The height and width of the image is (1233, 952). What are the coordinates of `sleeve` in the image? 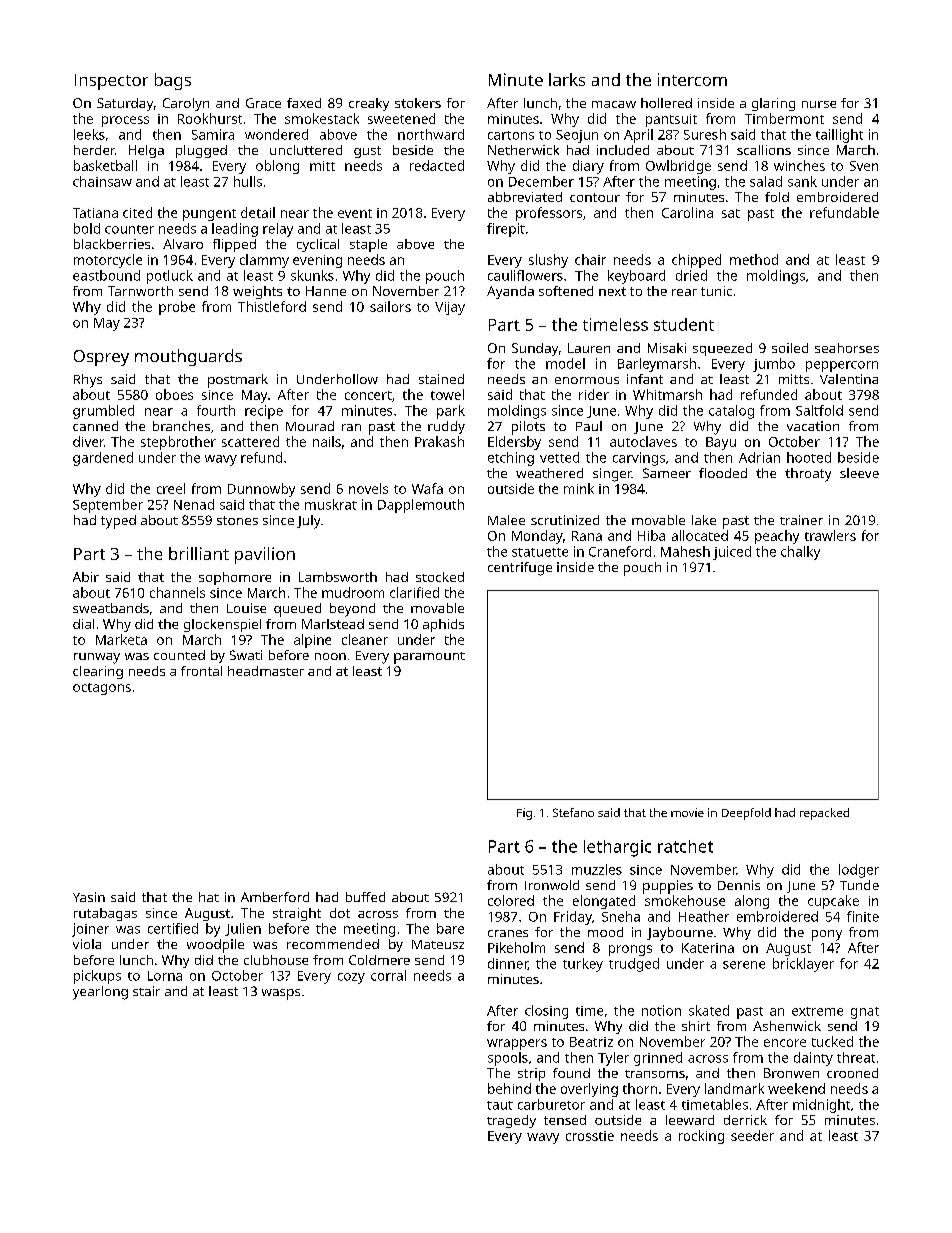 It's located at (859, 473).
